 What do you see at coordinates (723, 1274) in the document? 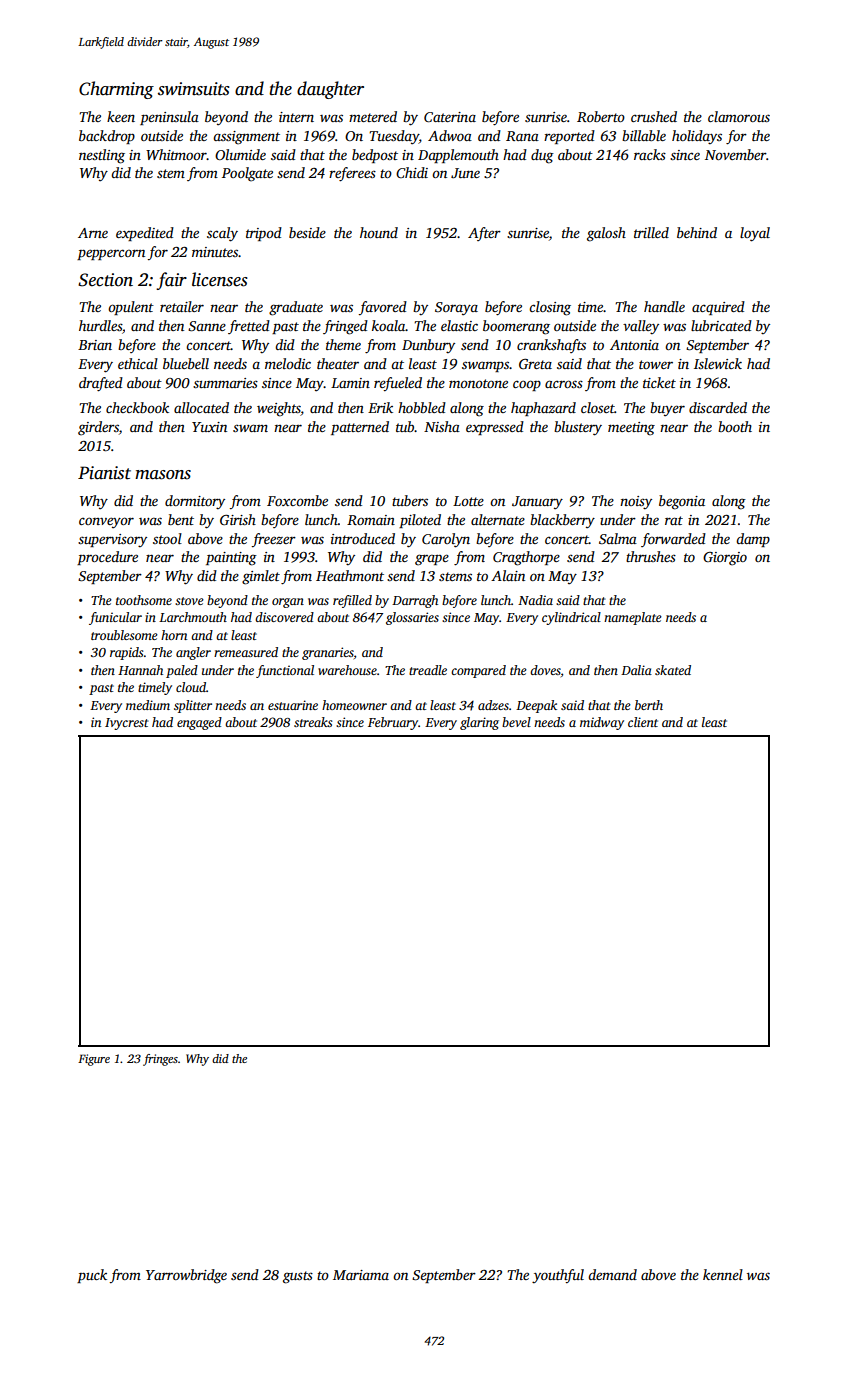
I see `kennel` at bounding box center [723, 1274].
